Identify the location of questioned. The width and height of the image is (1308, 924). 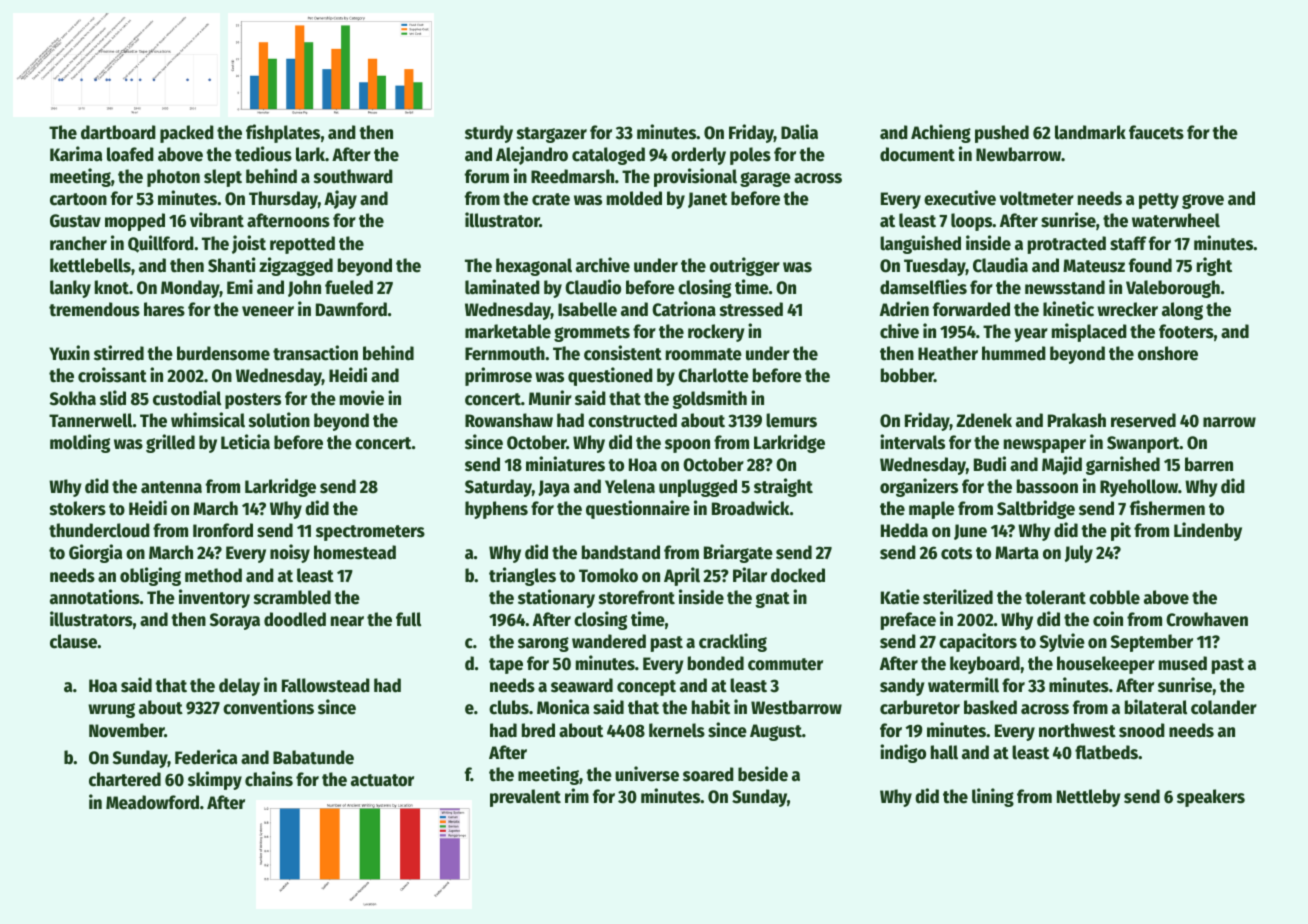
(610, 376).
